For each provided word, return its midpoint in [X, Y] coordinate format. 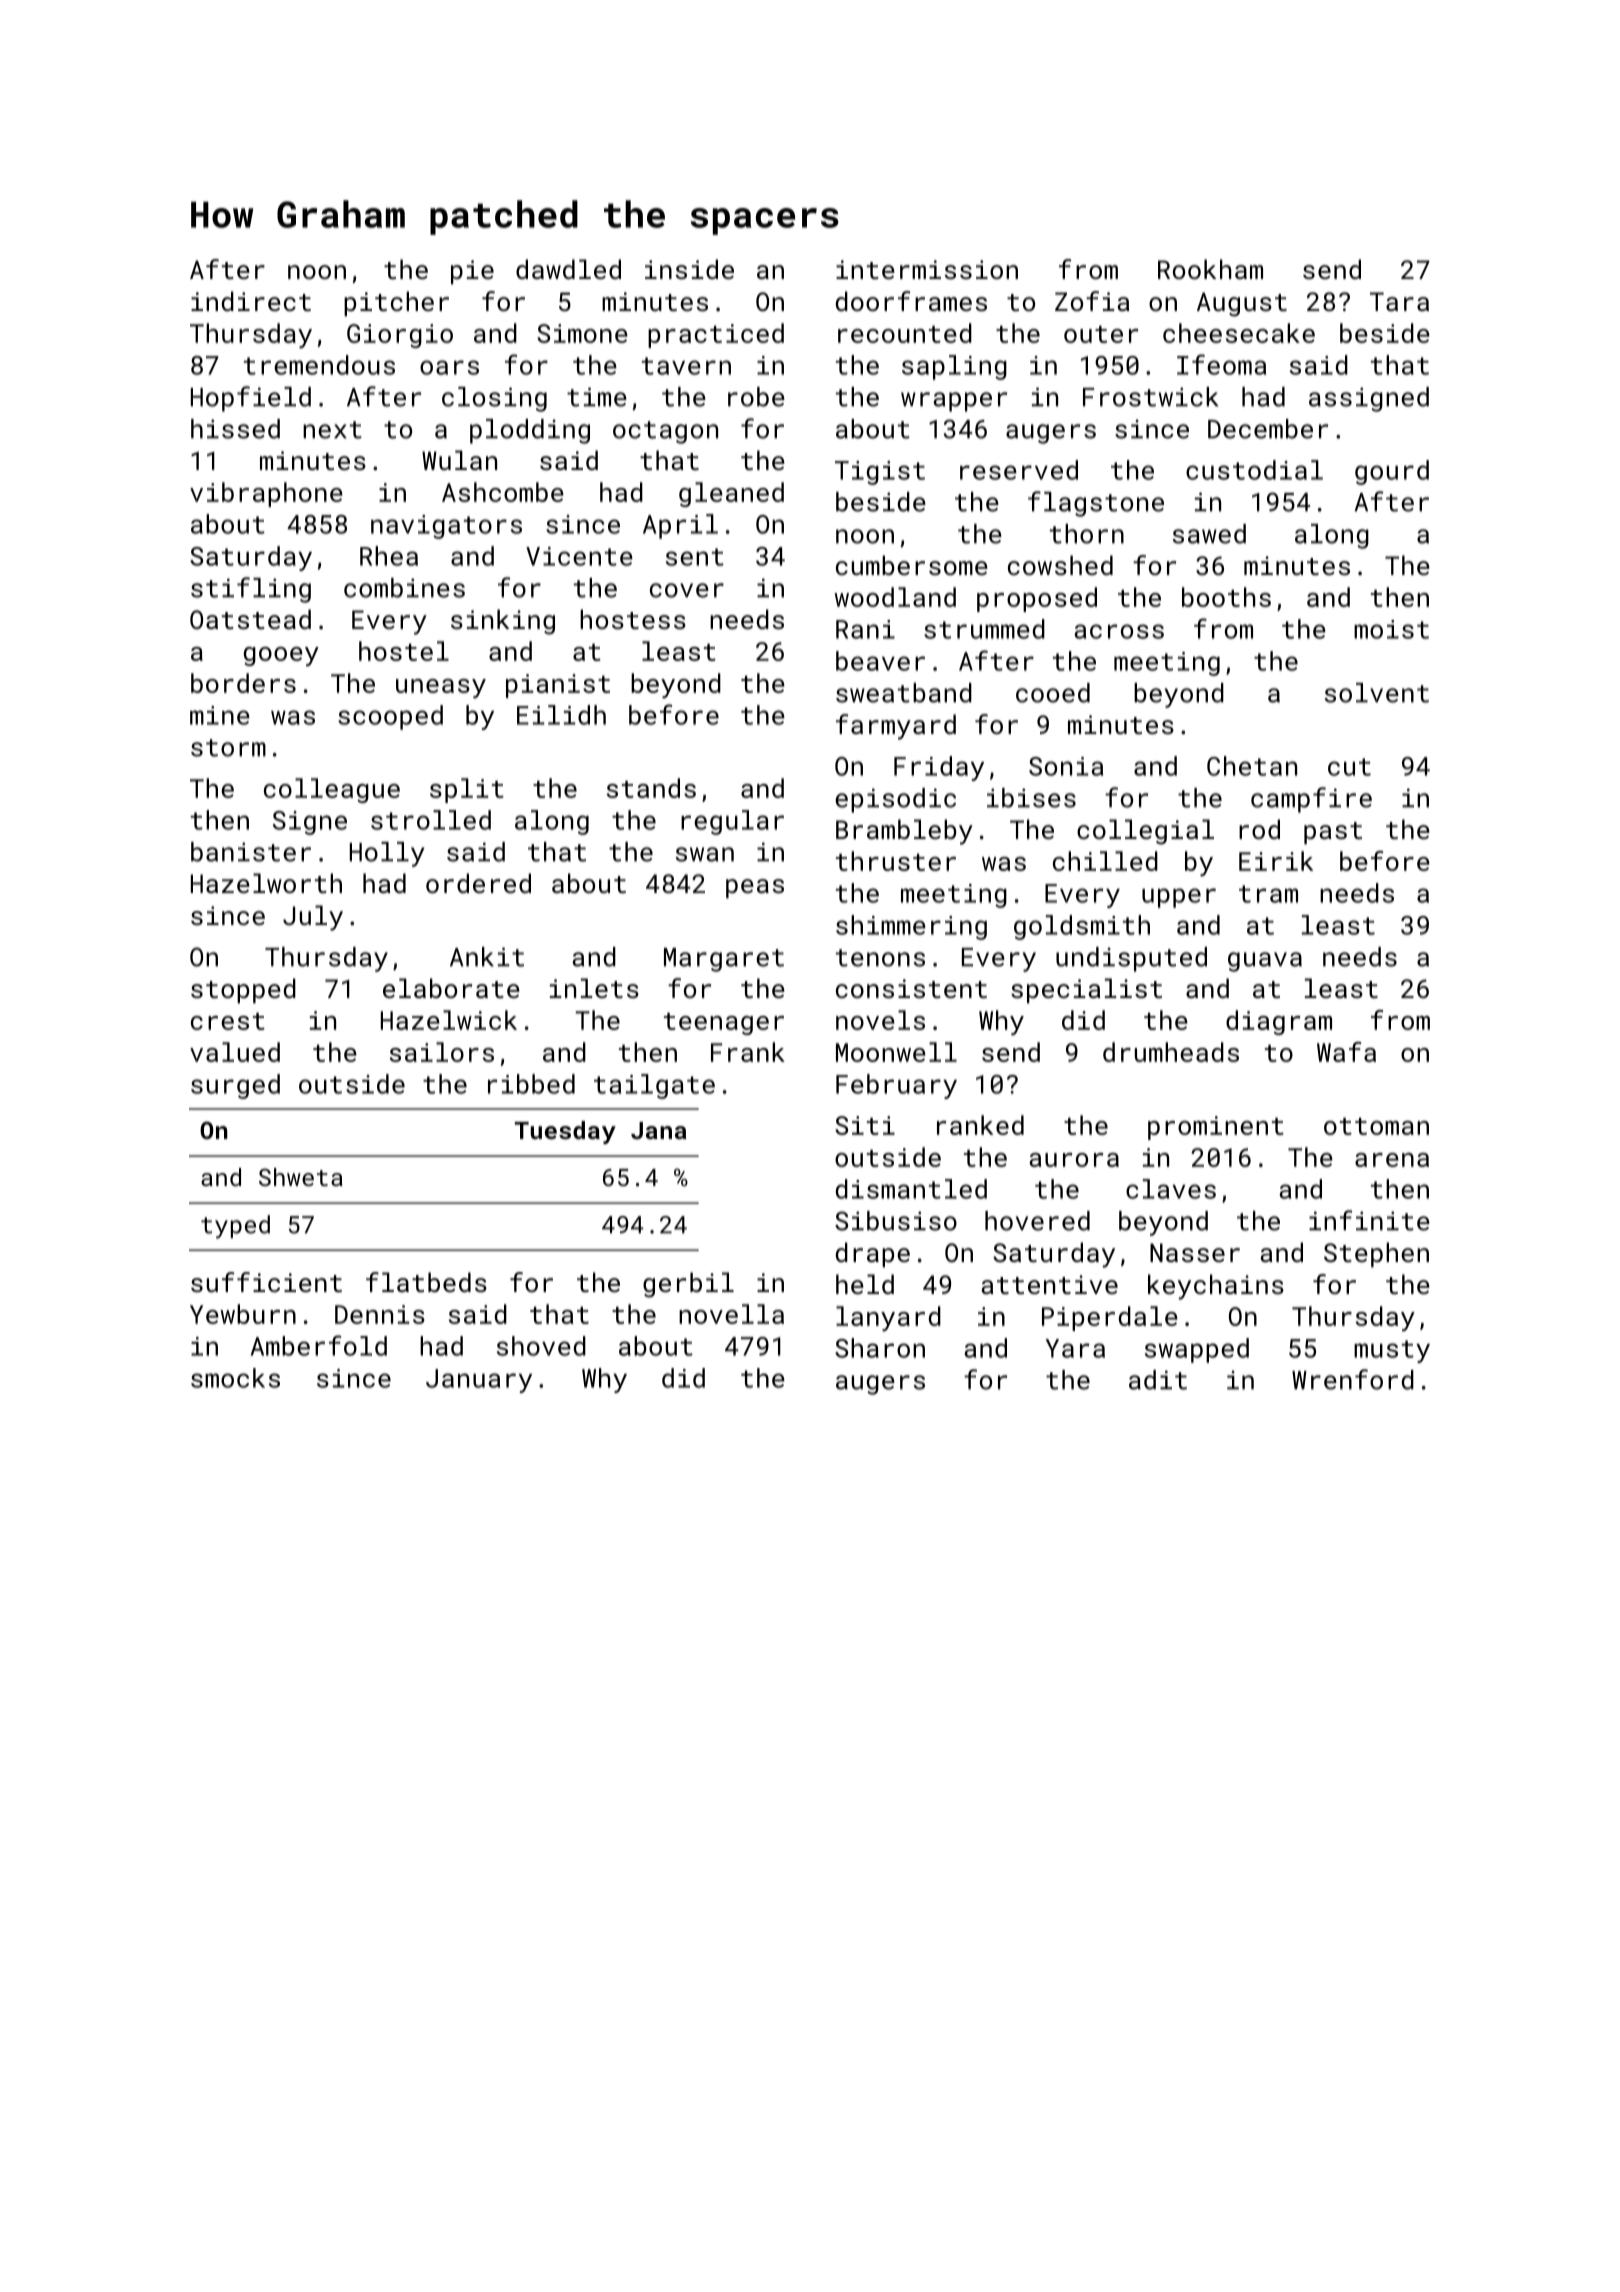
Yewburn [243, 1314]
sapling [954, 367]
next [332, 430]
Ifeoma [1221, 364]
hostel [404, 651]
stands [651, 788]
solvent [1377, 693]
